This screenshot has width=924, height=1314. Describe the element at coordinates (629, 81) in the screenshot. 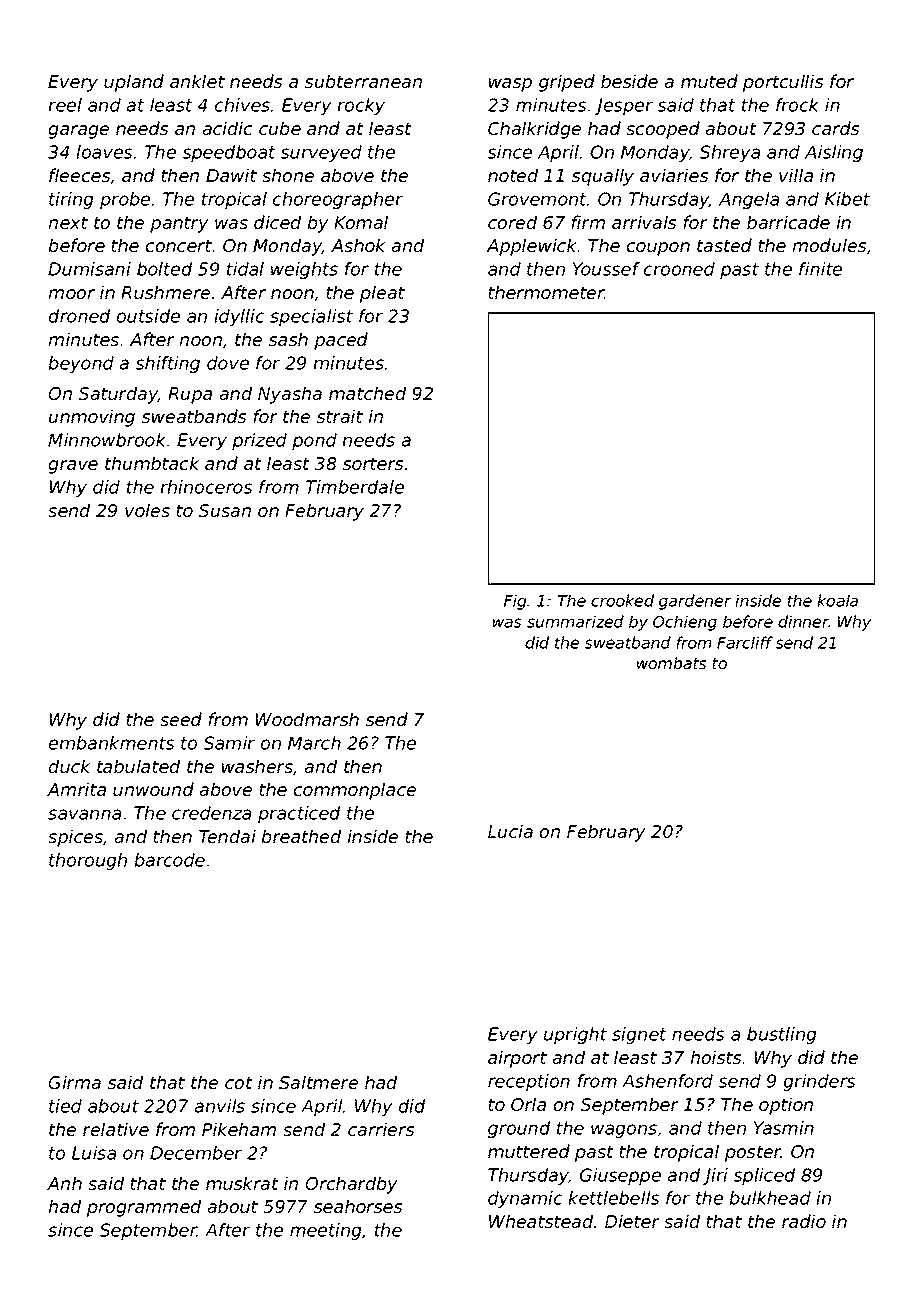

I see `beside` at that location.
